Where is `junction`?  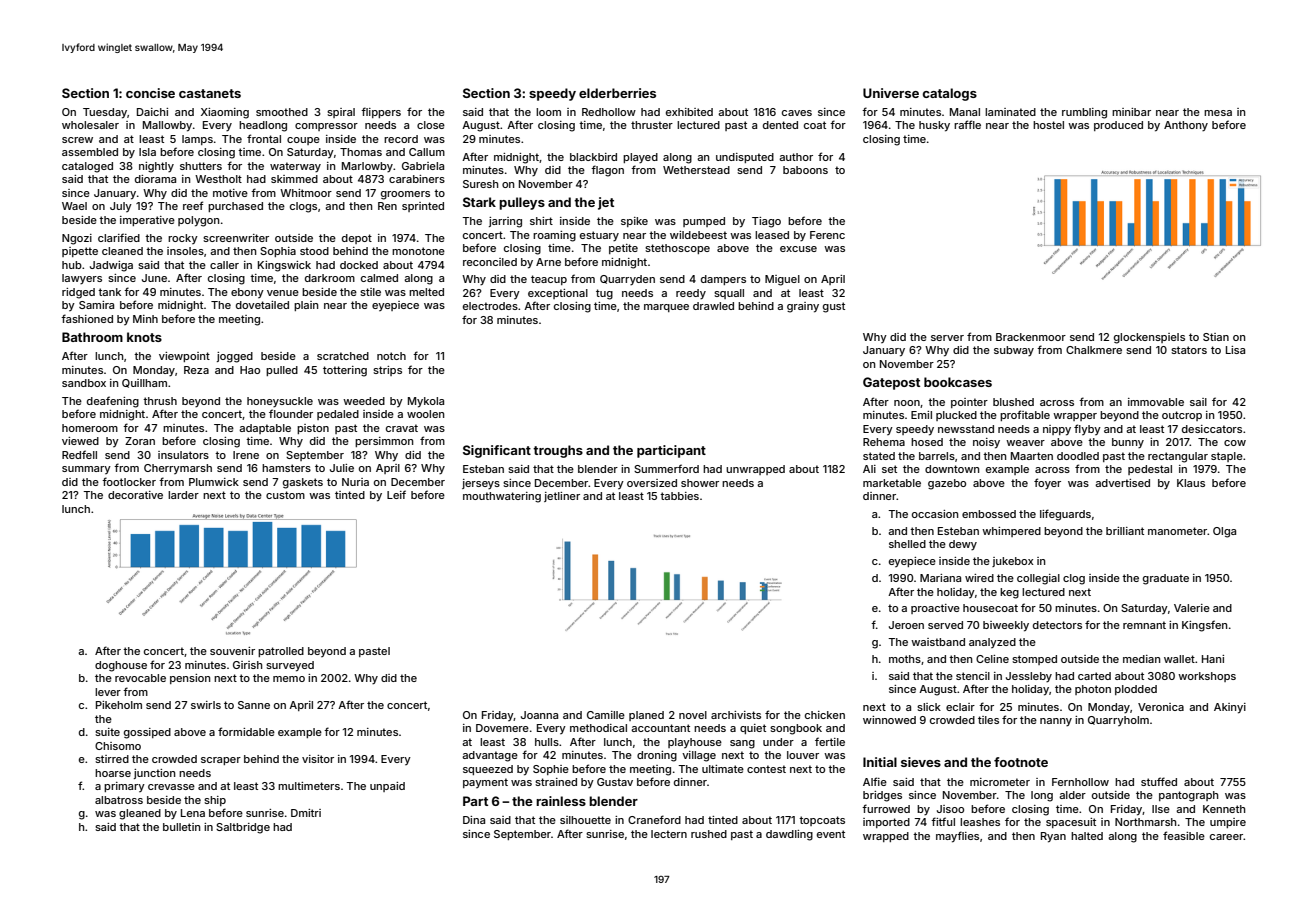 junction is located at coordinates (154, 774).
